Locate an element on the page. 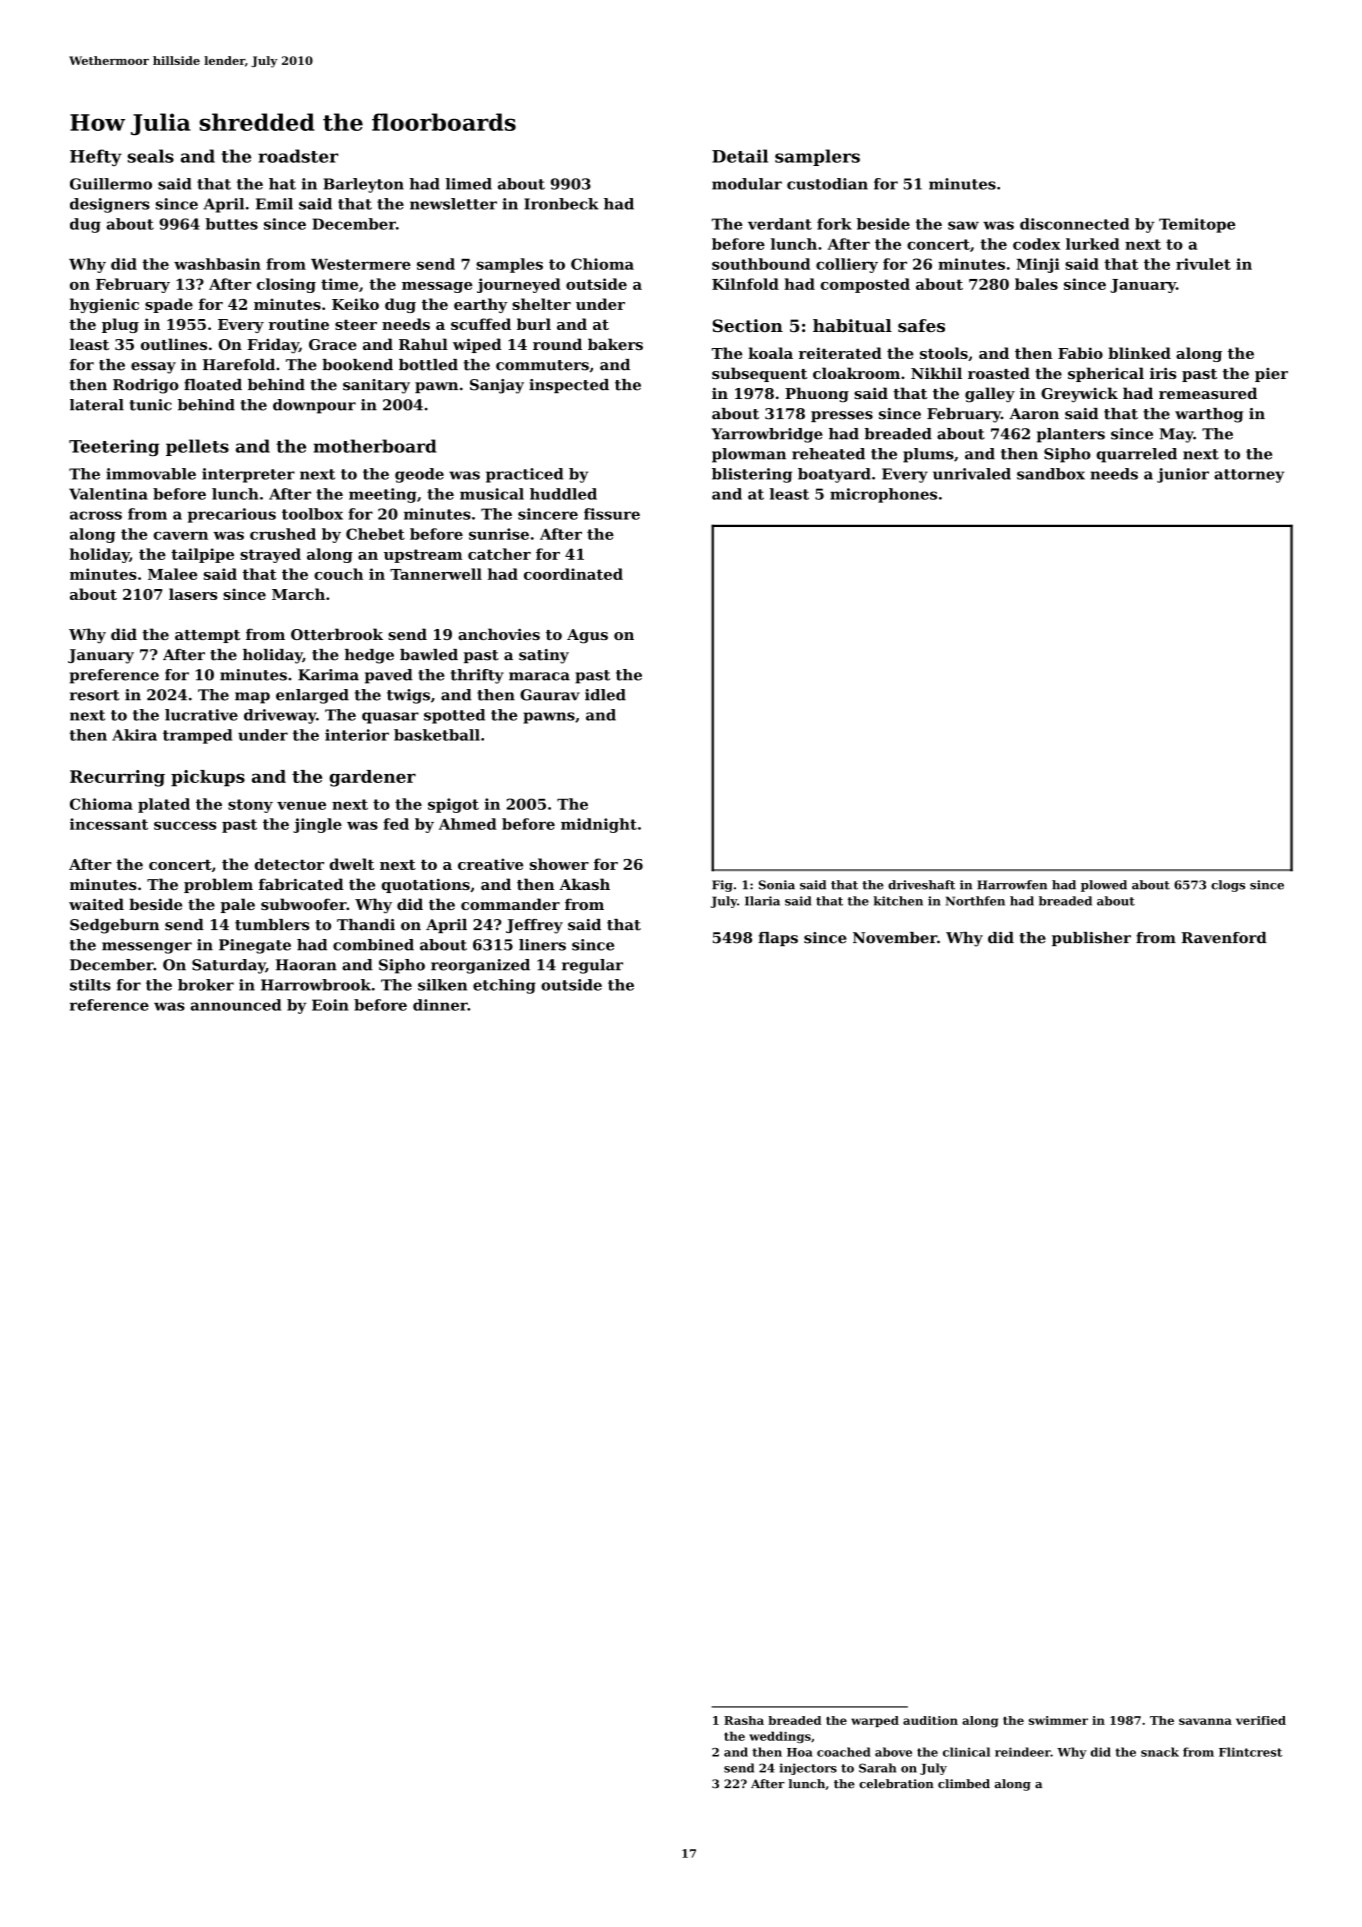  designers is located at coordinates (110, 205).
